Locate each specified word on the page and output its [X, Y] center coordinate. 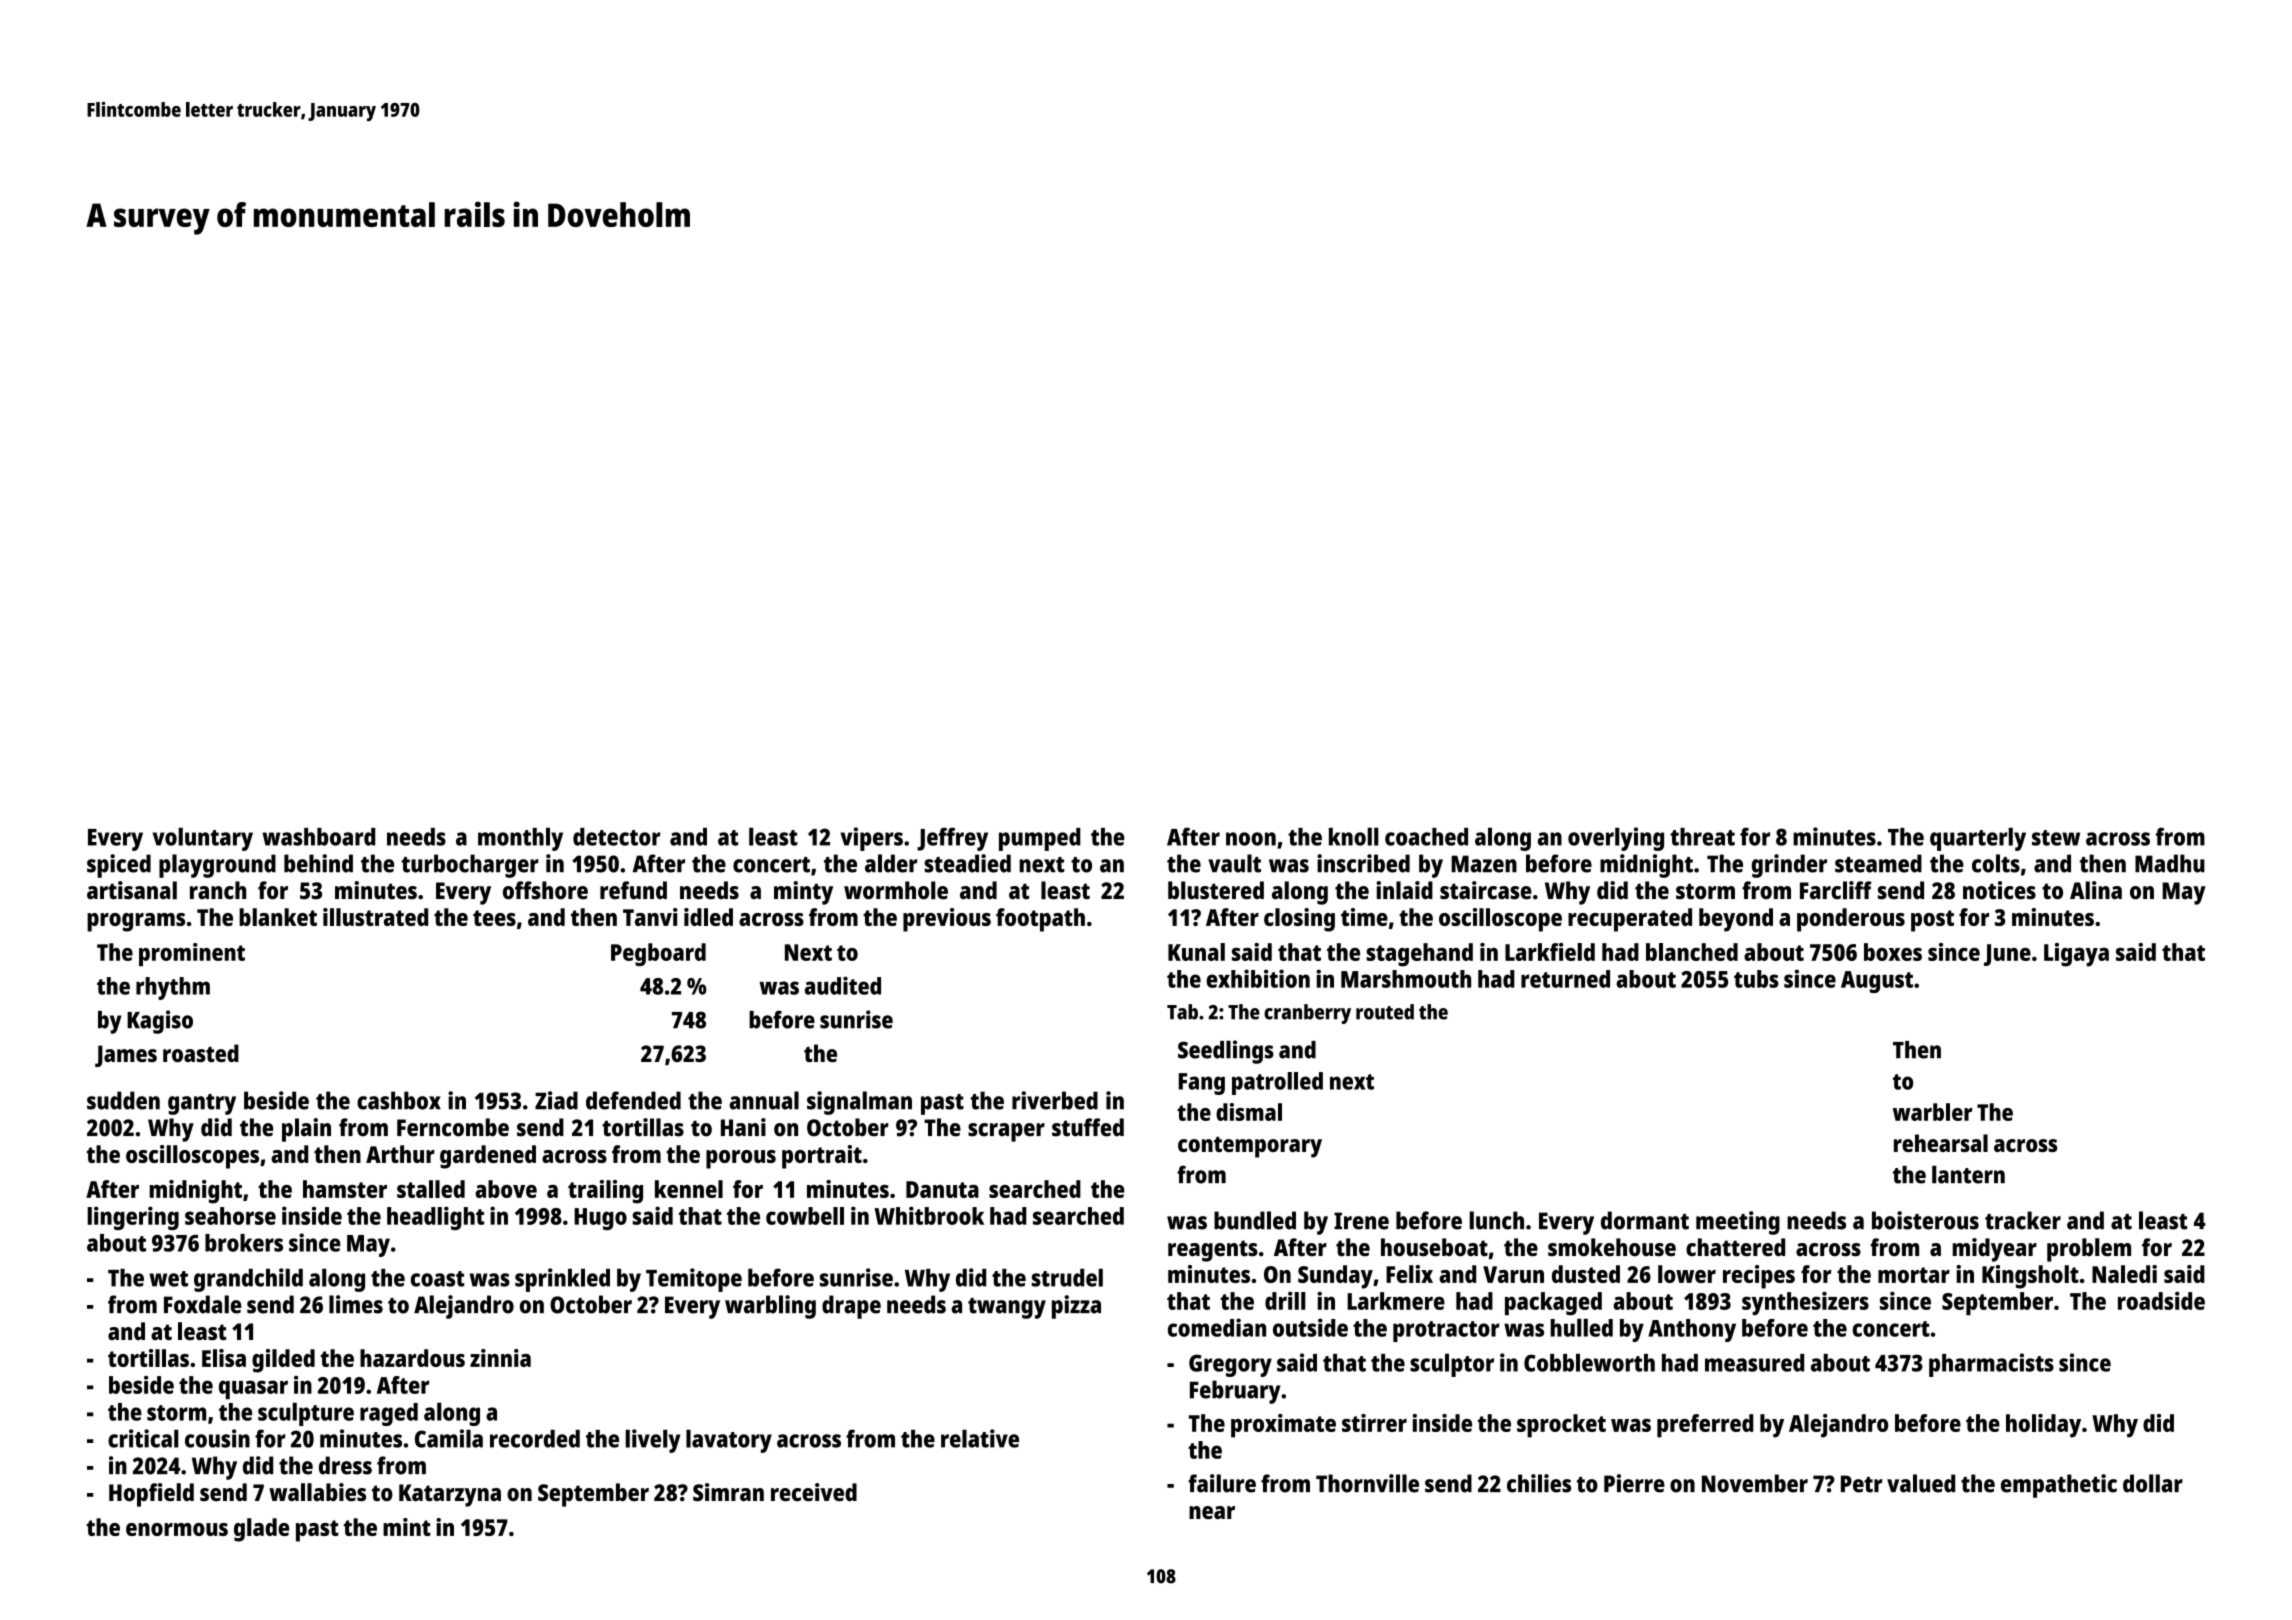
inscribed [1363, 863]
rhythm [173, 988]
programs [136, 922]
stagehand [1419, 955]
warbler [1932, 1112]
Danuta [942, 1189]
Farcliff [1836, 890]
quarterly [1978, 839]
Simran [728, 1492]
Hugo [600, 1219]
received [814, 1492]
